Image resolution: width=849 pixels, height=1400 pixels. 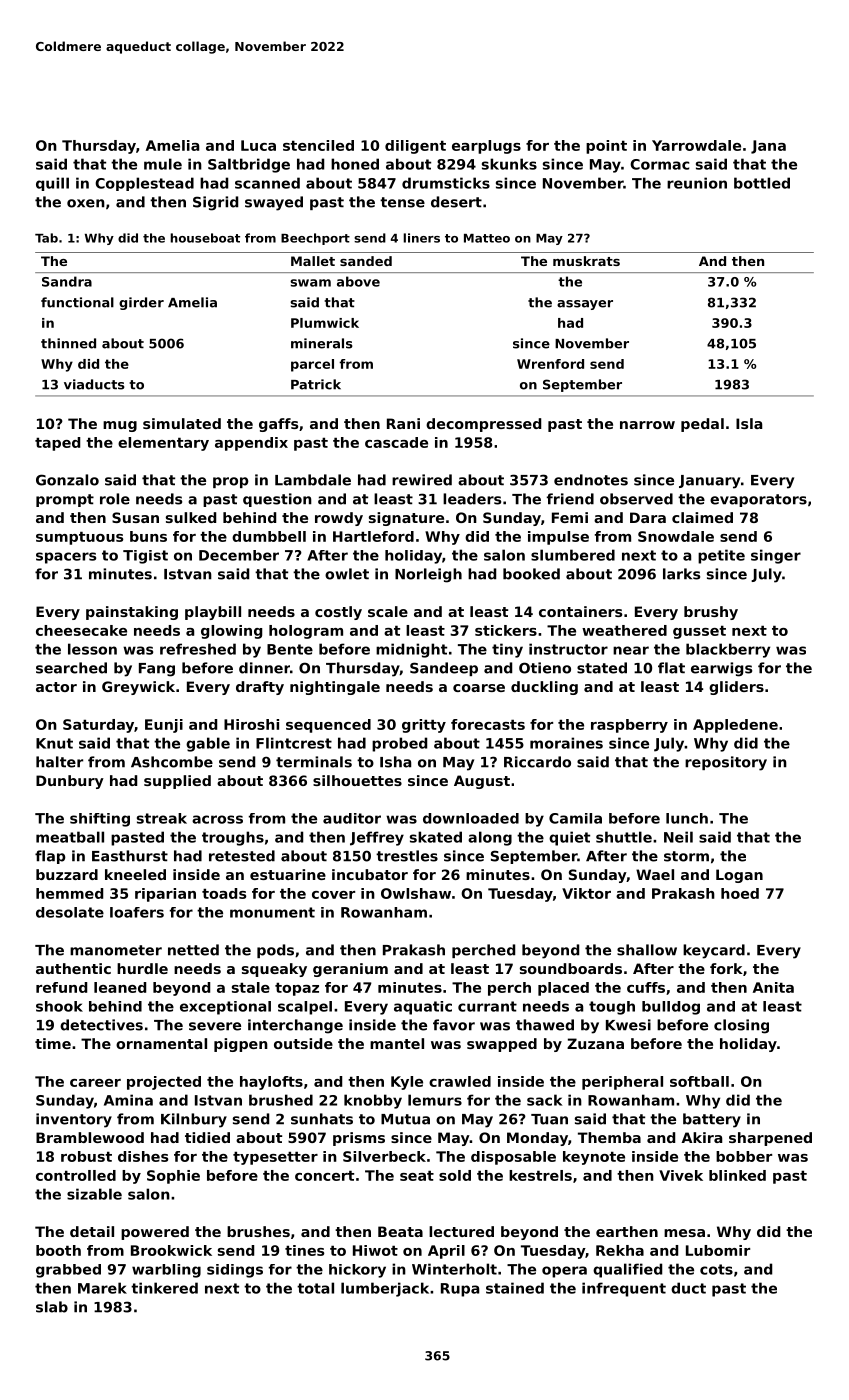 What do you see at coordinates (585, 305) in the screenshot?
I see `assayer` at bounding box center [585, 305].
